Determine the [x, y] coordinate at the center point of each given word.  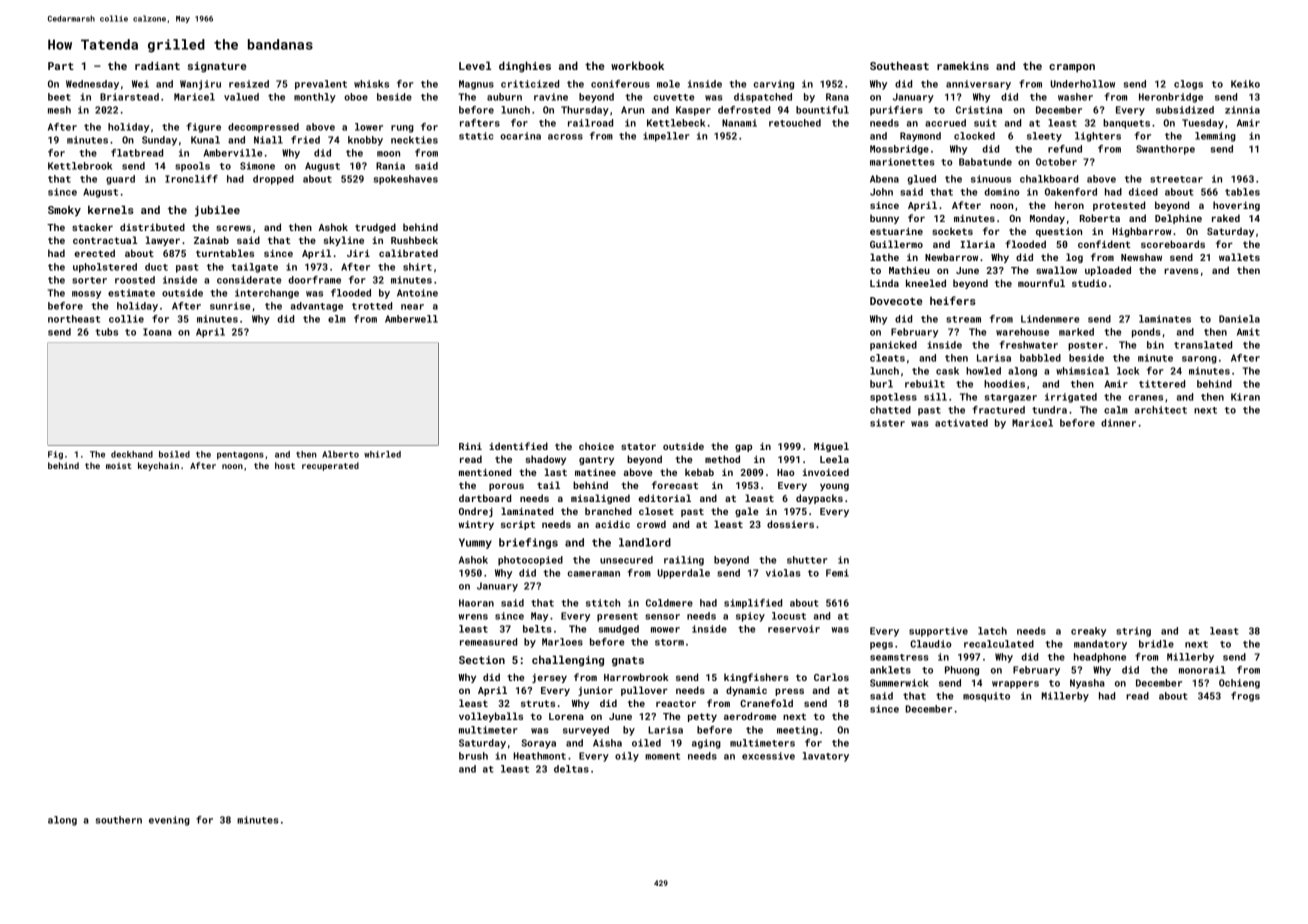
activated [961, 423]
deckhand [132, 454]
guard [120, 180]
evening [169, 821]
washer [1075, 97]
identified [518, 446]
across [565, 137]
